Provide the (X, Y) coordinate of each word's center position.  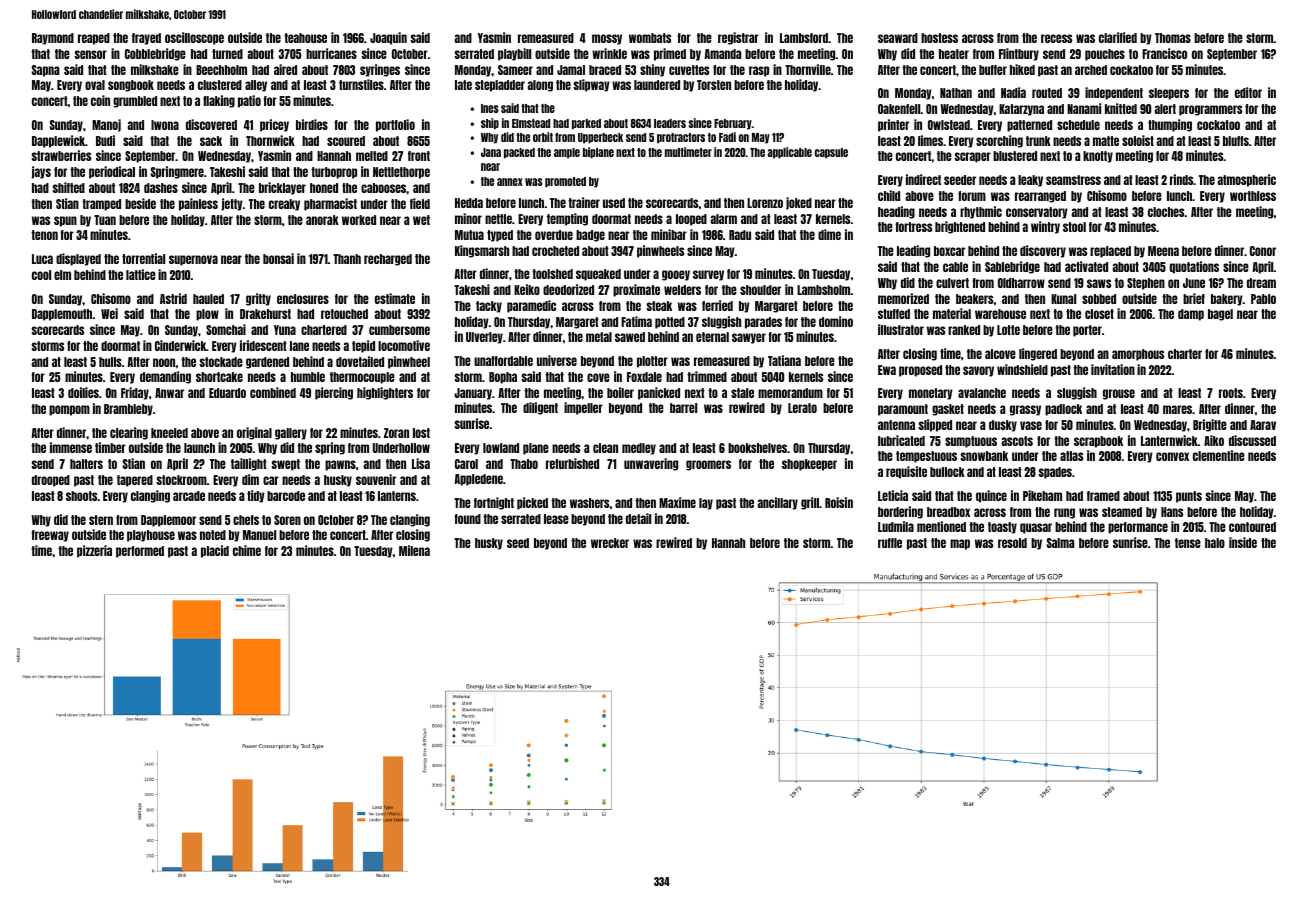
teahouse (305, 38)
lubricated (901, 440)
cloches (1166, 212)
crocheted (555, 251)
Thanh (347, 259)
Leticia (893, 495)
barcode (286, 496)
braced (605, 70)
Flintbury (1019, 54)
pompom (69, 410)
